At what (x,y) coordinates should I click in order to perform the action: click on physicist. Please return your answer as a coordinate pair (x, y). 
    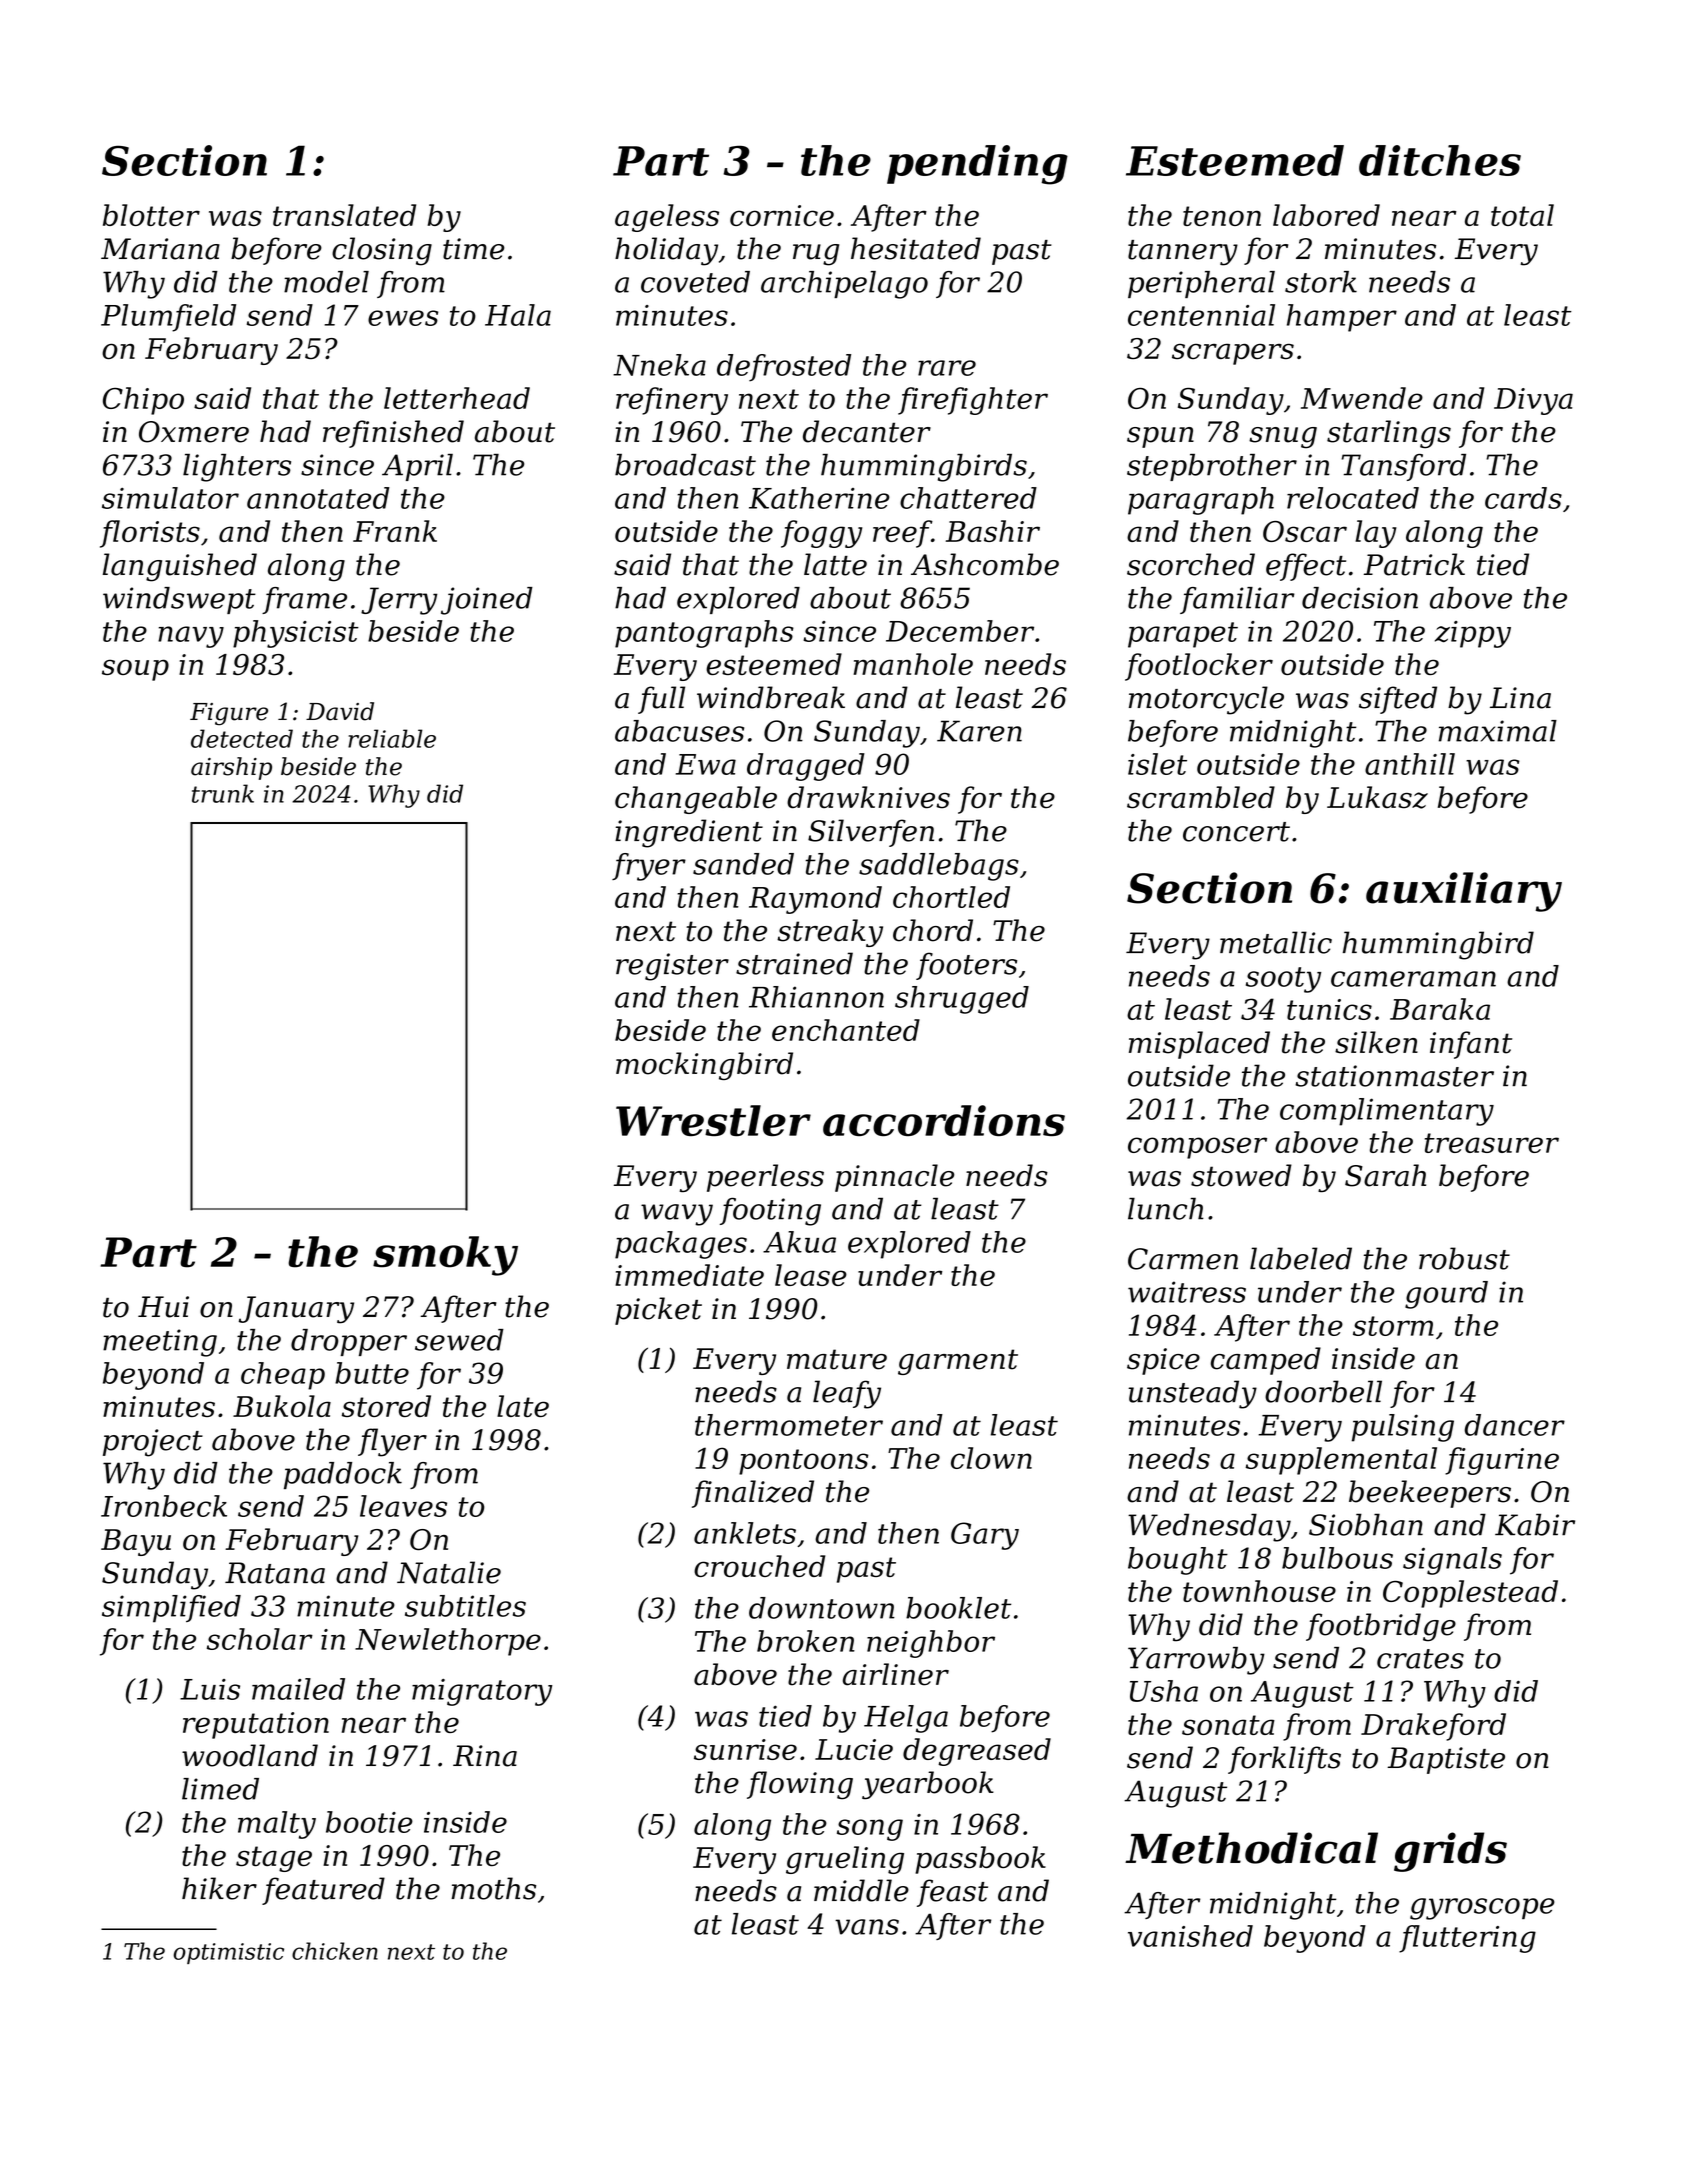
    Looking at the image, I should click on (296, 634).
